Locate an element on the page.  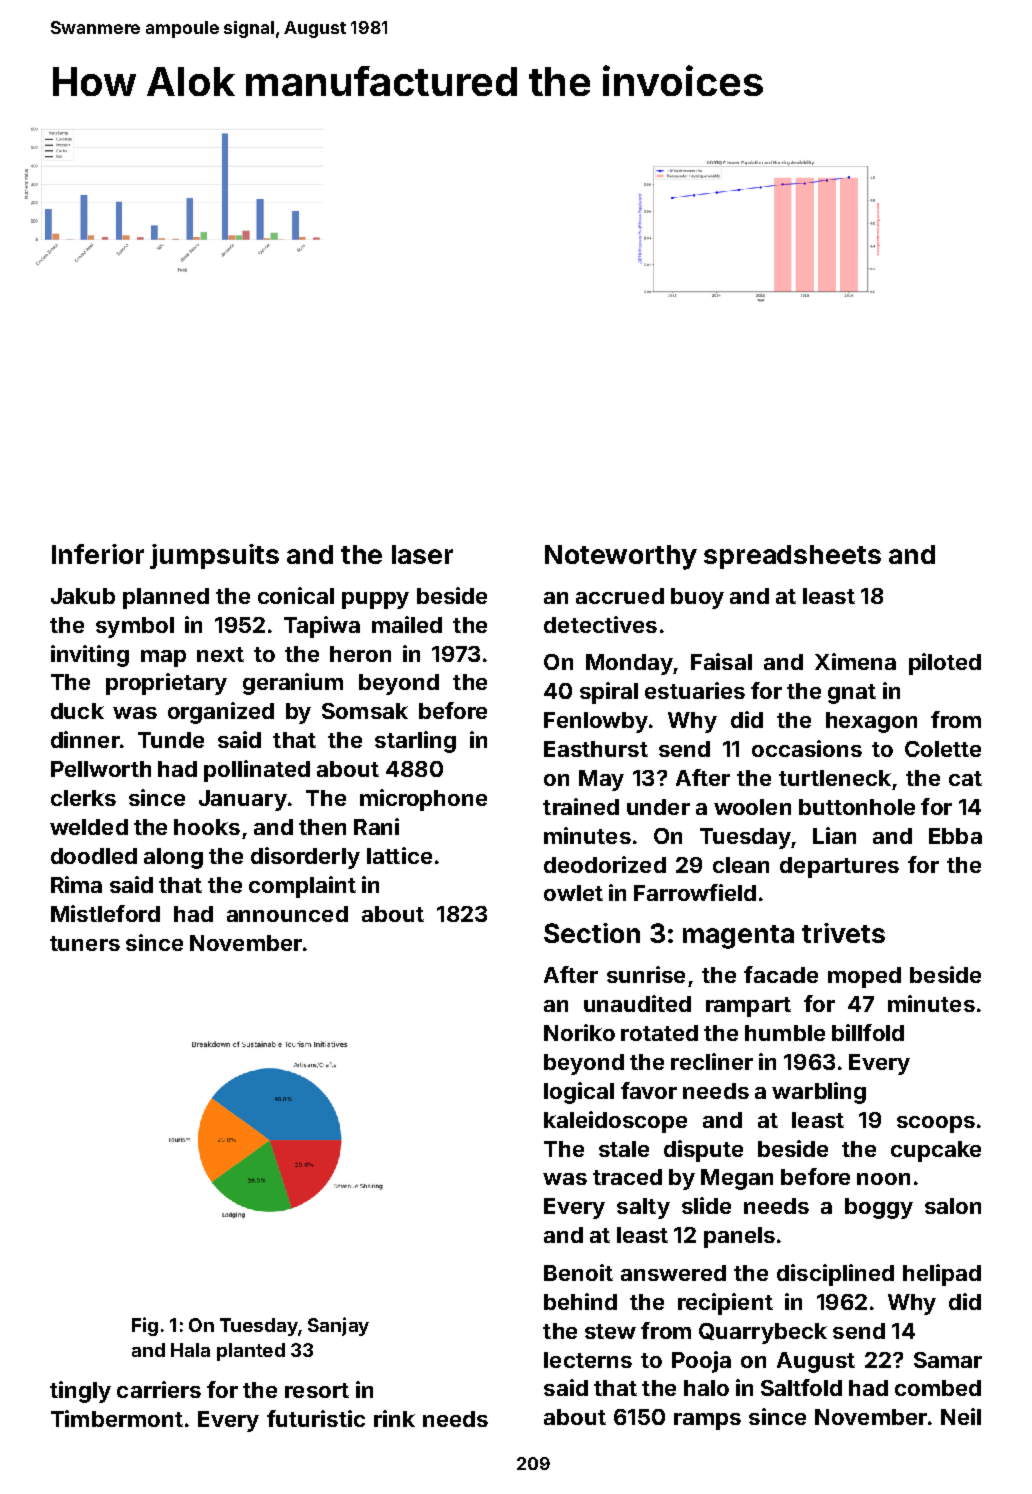
pollinated is located at coordinates (257, 771).
